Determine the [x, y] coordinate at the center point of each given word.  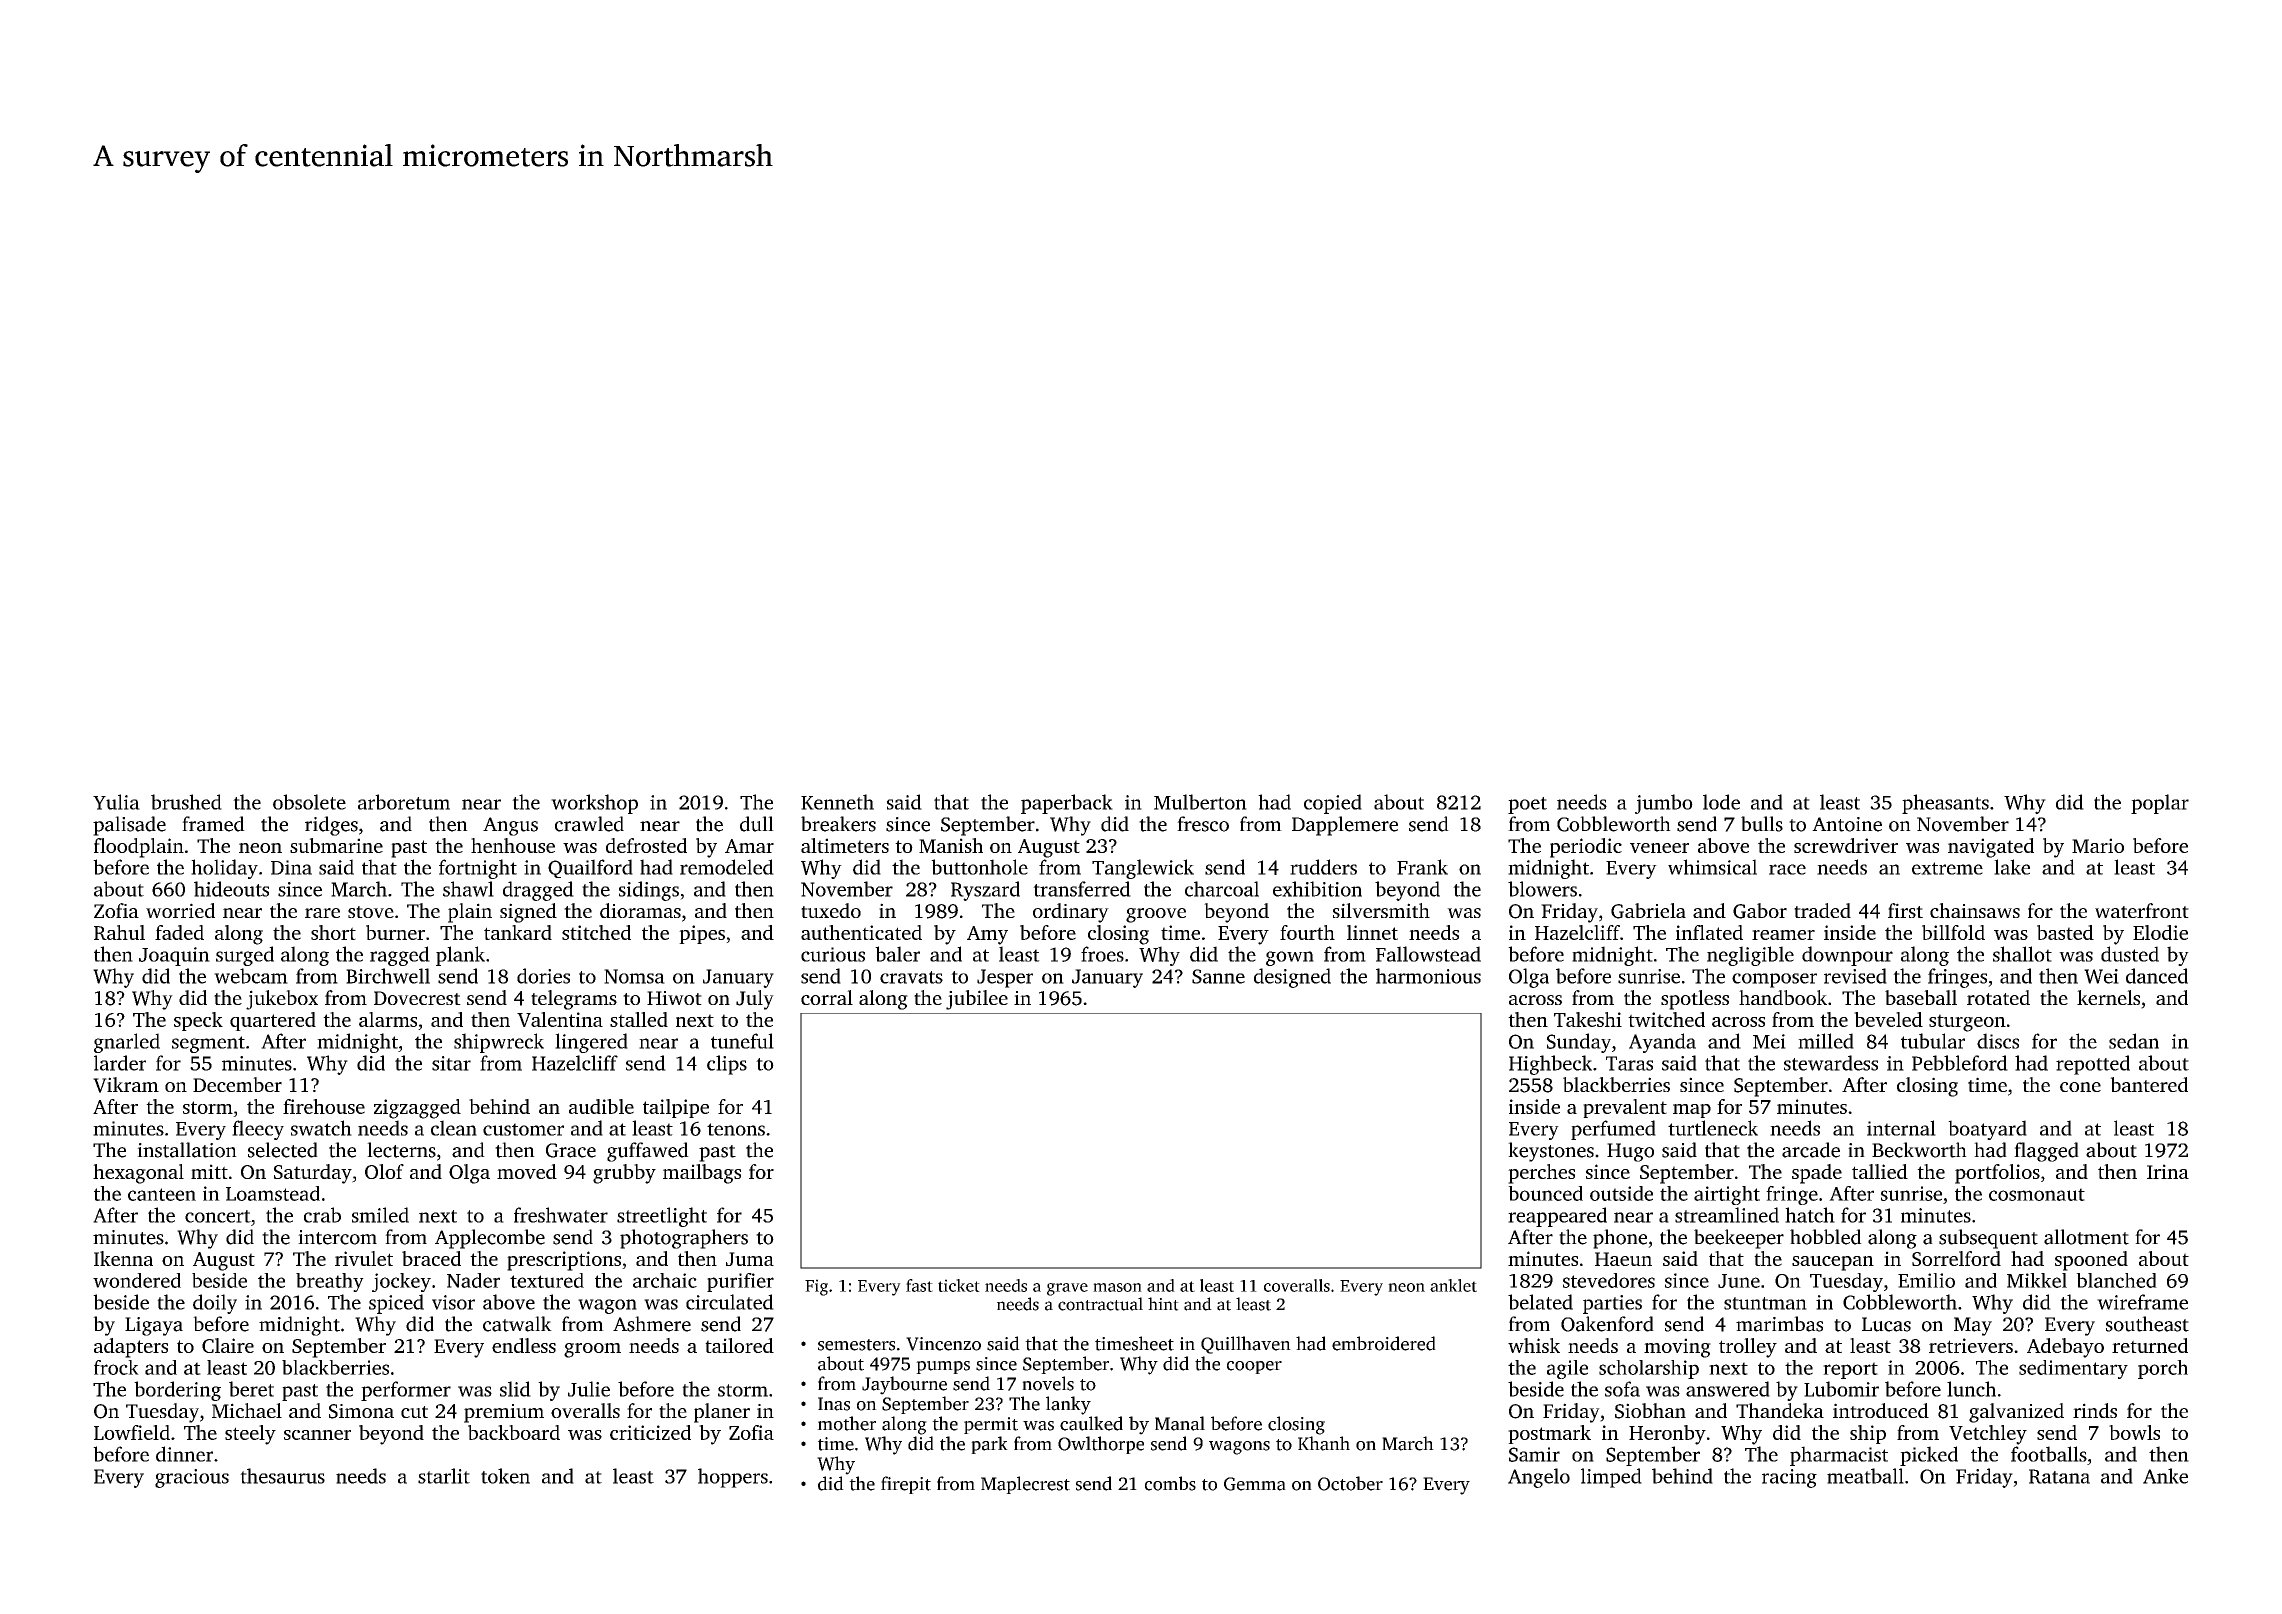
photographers [684, 1239]
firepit [906, 1485]
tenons [736, 1129]
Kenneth [837, 802]
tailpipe [676, 1108]
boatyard [1987, 1130]
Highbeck [1550, 1065]
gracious [192, 1478]
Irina [2168, 1171]
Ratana [2059, 1476]
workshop [594, 804]
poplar [2160, 804]
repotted [2093, 1065]
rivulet [364, 1258]
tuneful [742, 1041]
